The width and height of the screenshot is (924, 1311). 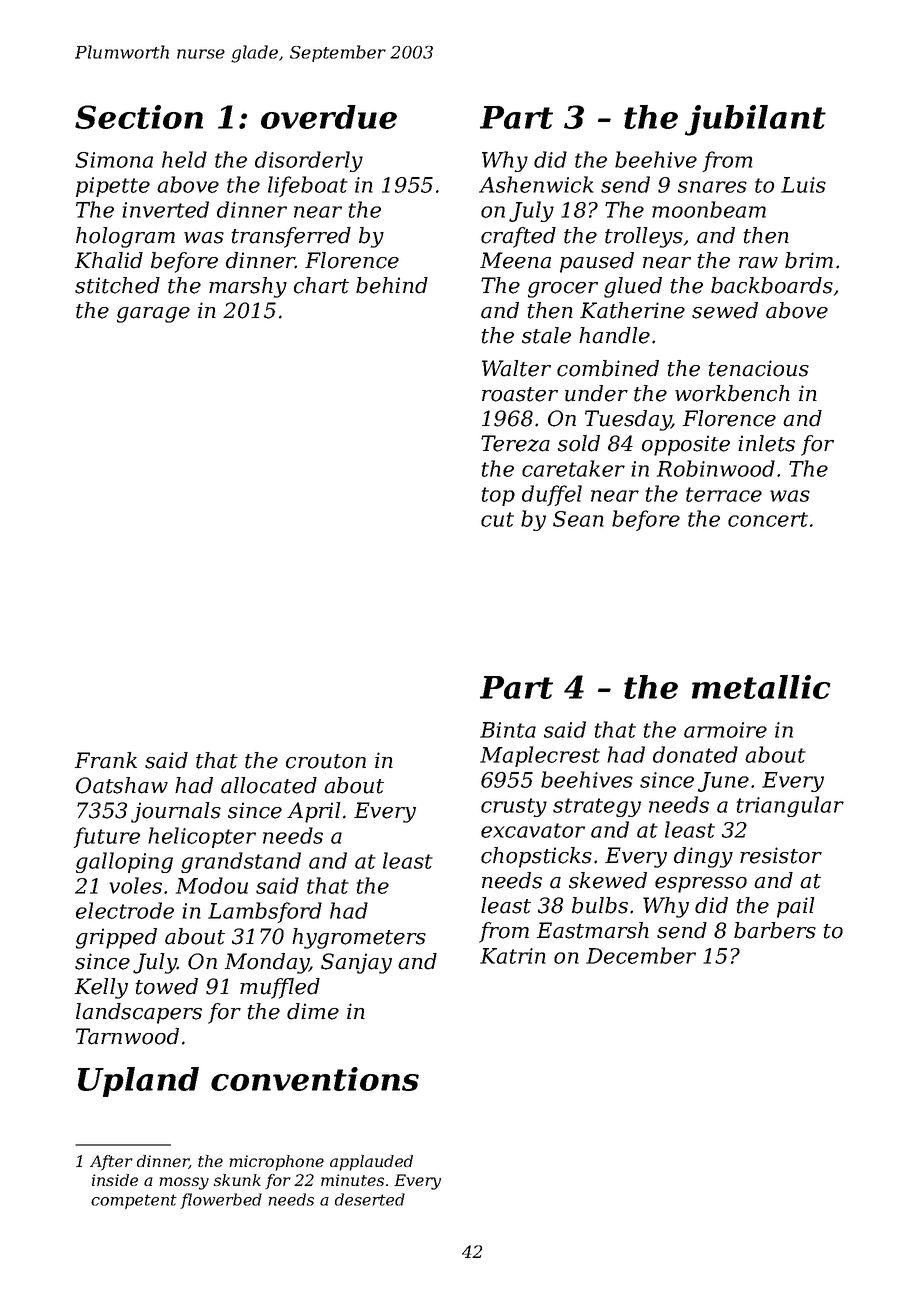 I want to click on Sean, so click(x=578, y=519).
